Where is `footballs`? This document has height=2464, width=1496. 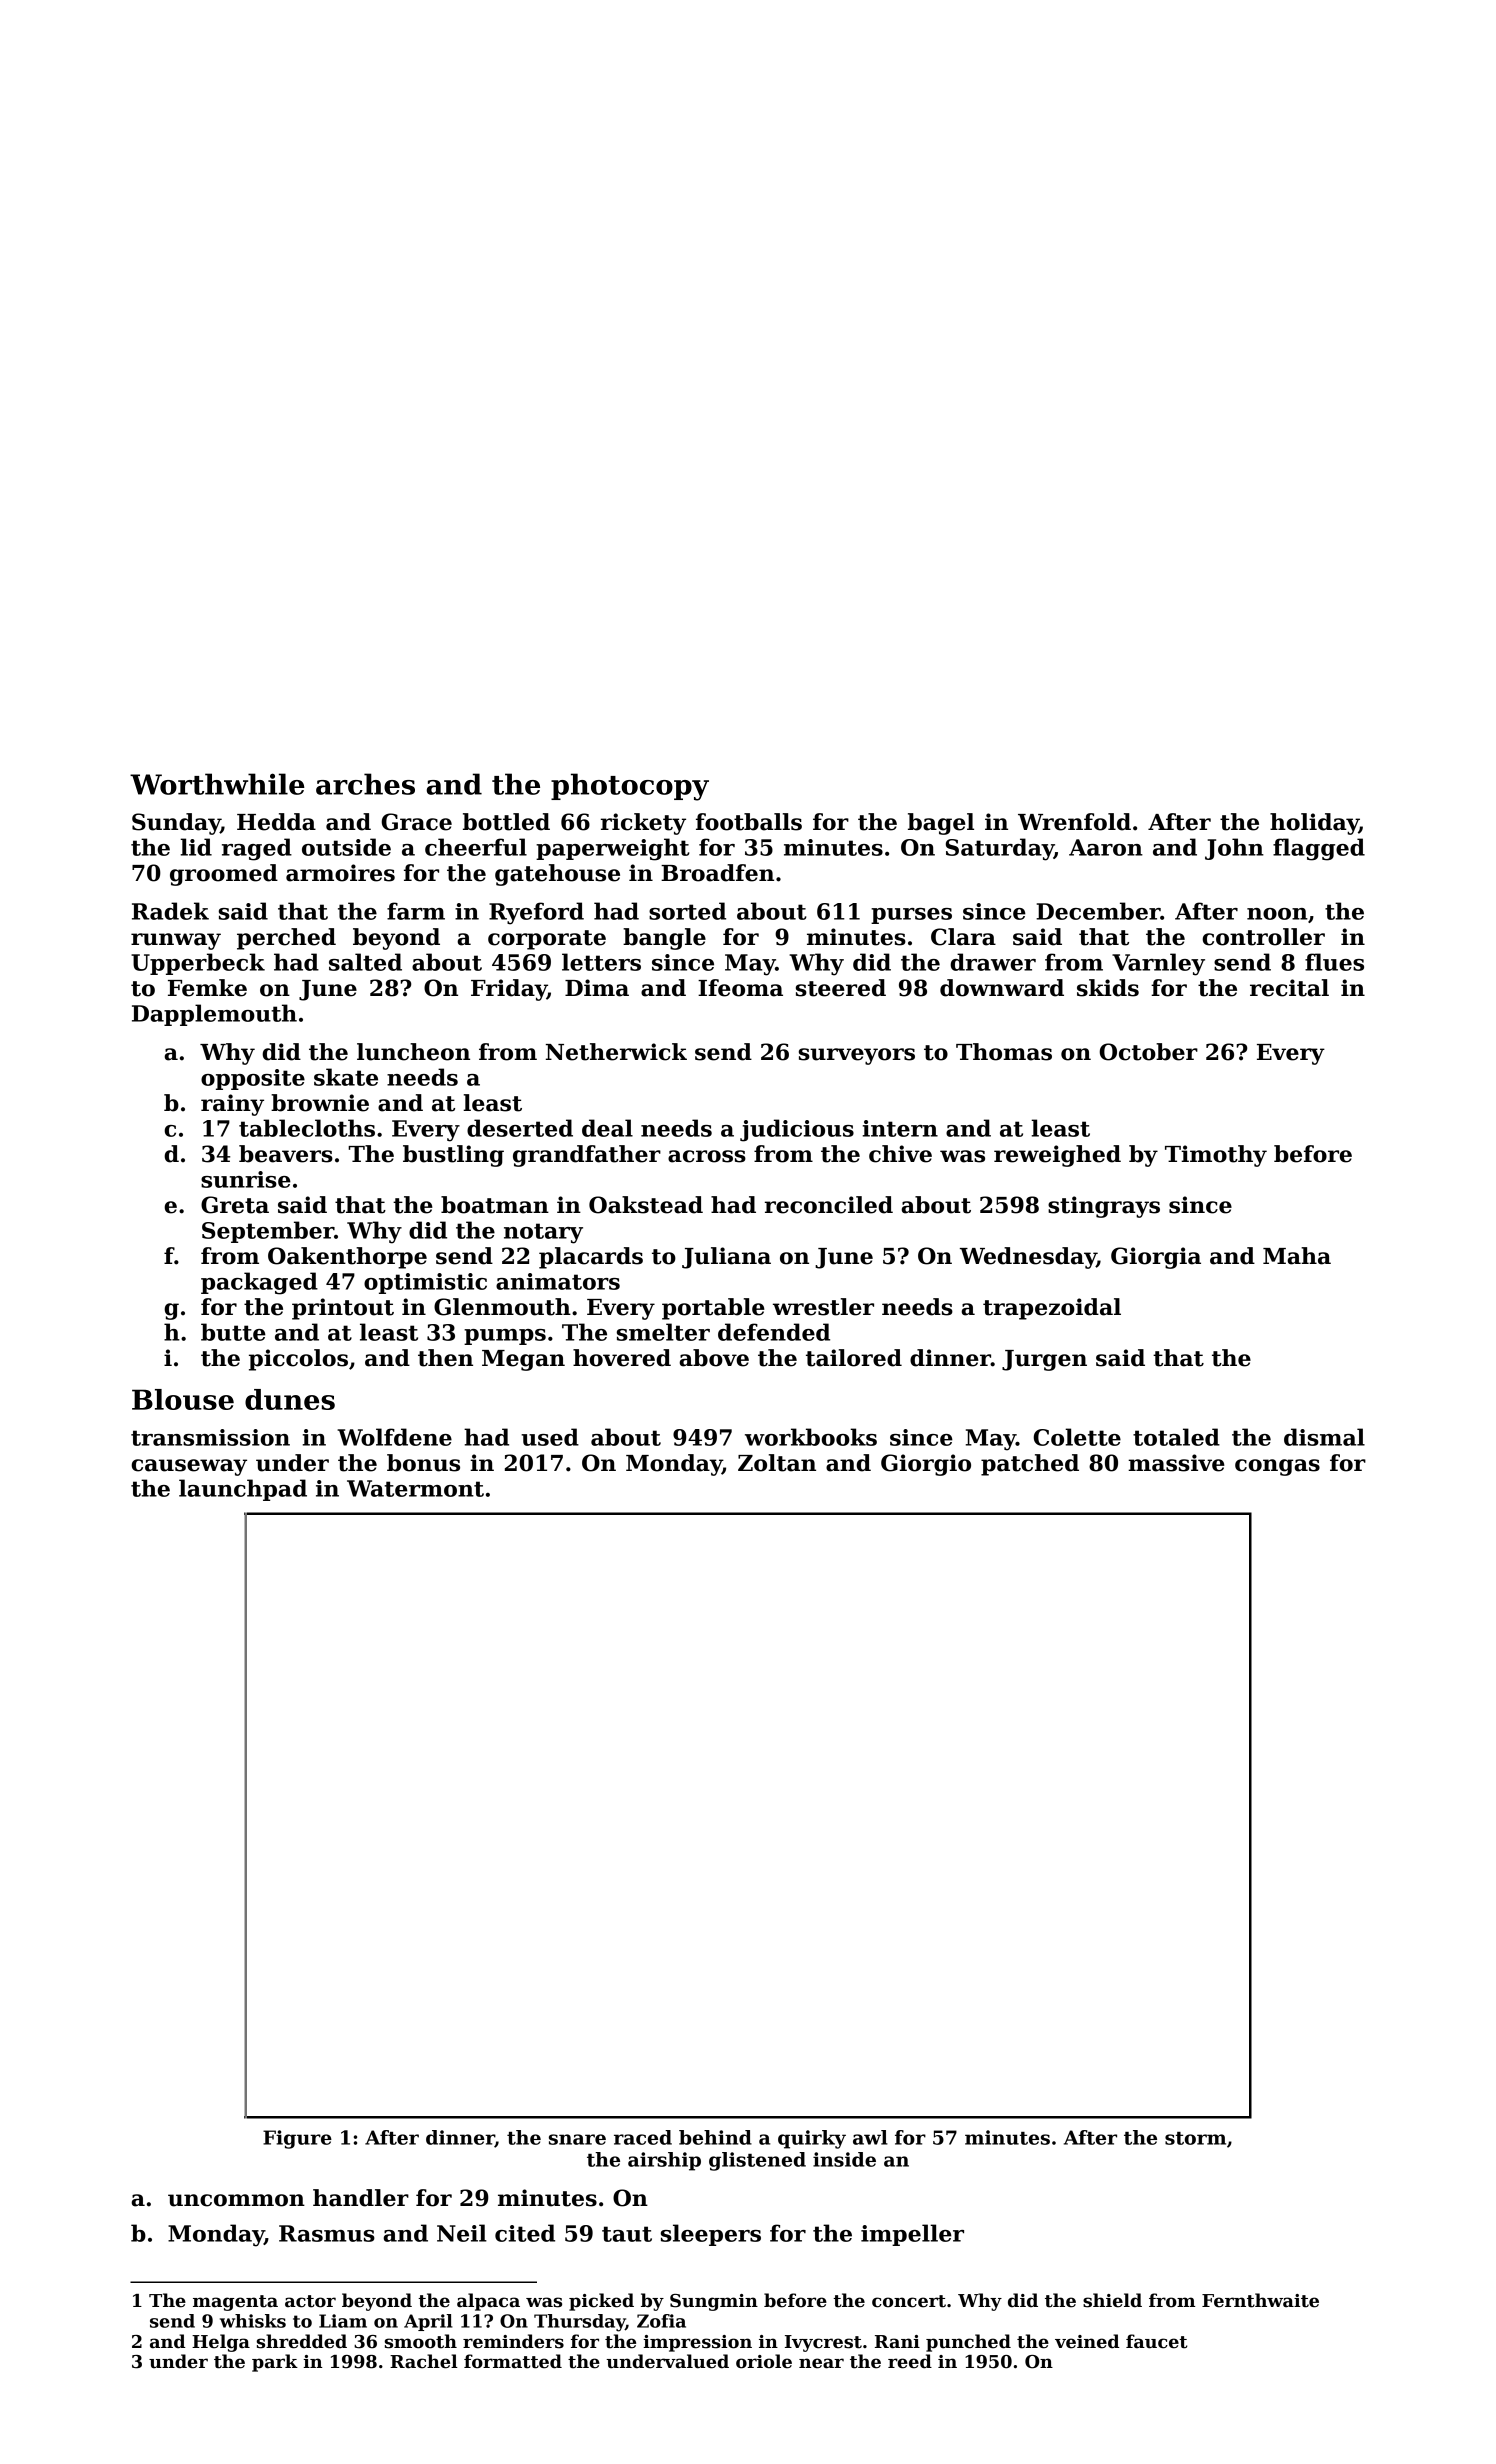
footballs is located at coordinates (749, 822).
